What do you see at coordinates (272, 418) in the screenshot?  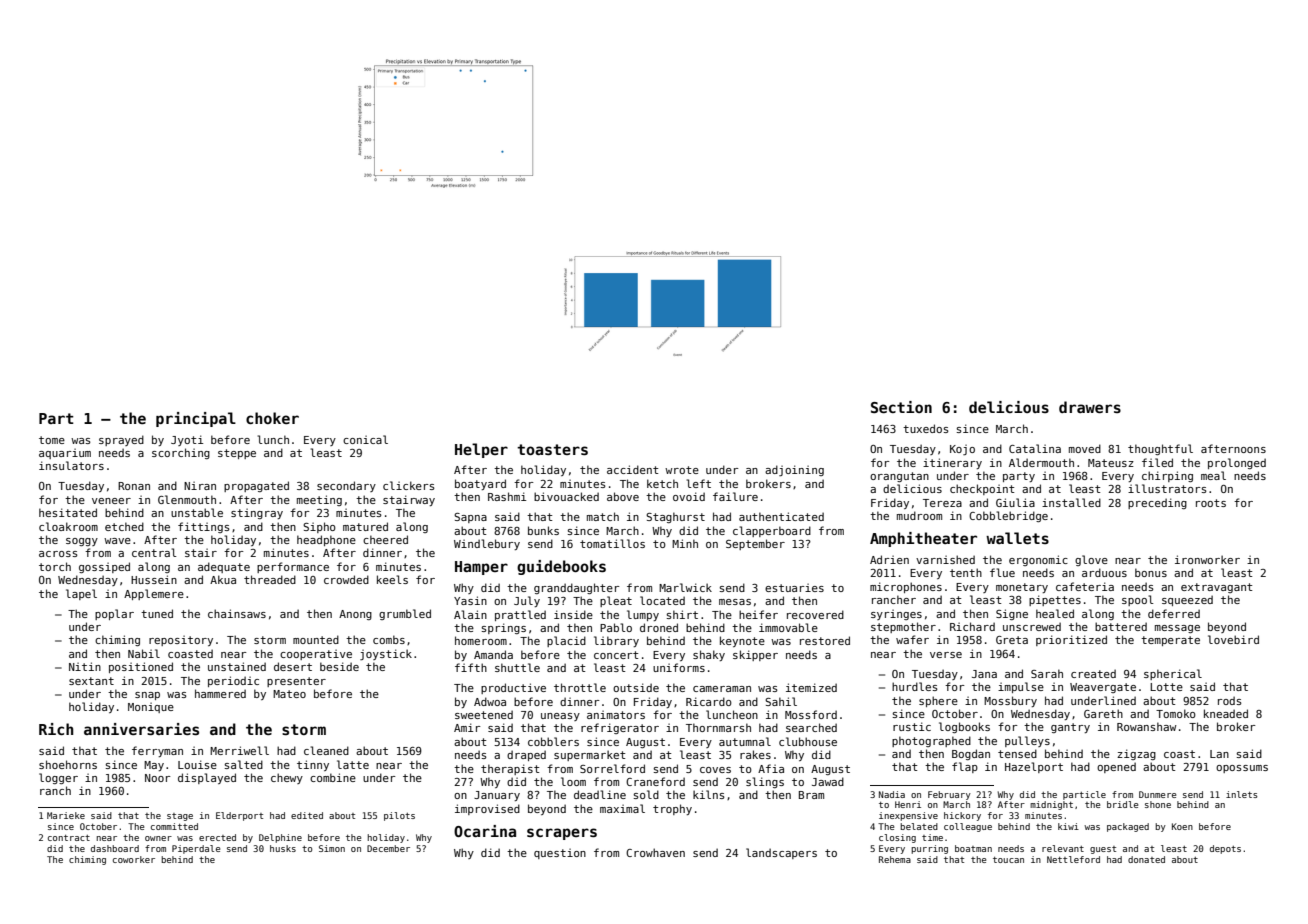 I see `choker` at bounding box center [272, 418].
